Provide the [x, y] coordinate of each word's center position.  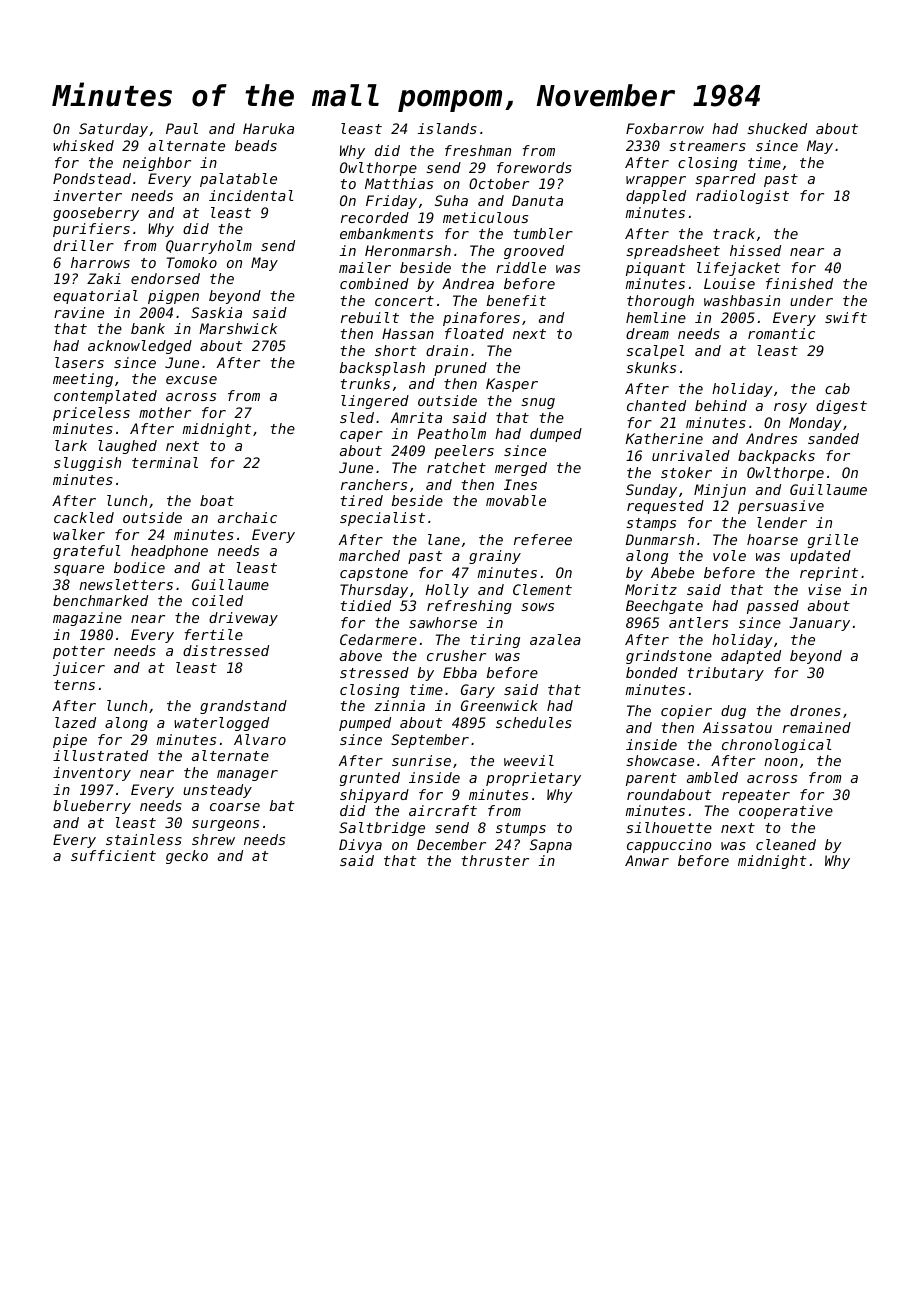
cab [837, 388]
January [820, 624]
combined [374, 283]
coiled [217, 600]
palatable [238, 180]
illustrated [100, 755]
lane [444, 539]
